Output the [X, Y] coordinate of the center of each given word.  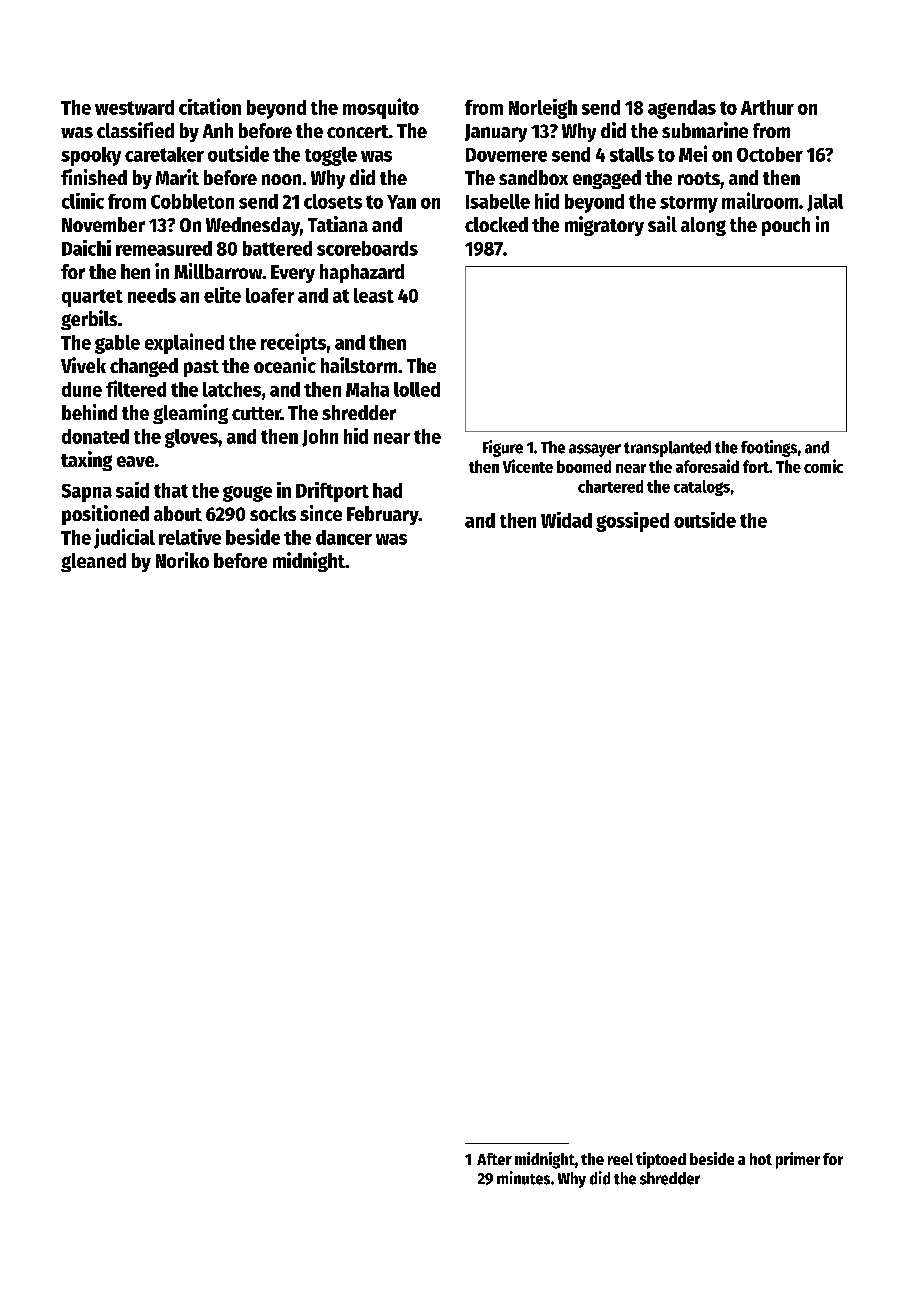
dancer [344, 537]
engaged [607, 179]
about [178, 513]
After [494, 1159]
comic [823, 466]
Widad [566, 520]
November [103, 224]
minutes [523, 1178]
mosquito [381, 108]
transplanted [667, 449]
